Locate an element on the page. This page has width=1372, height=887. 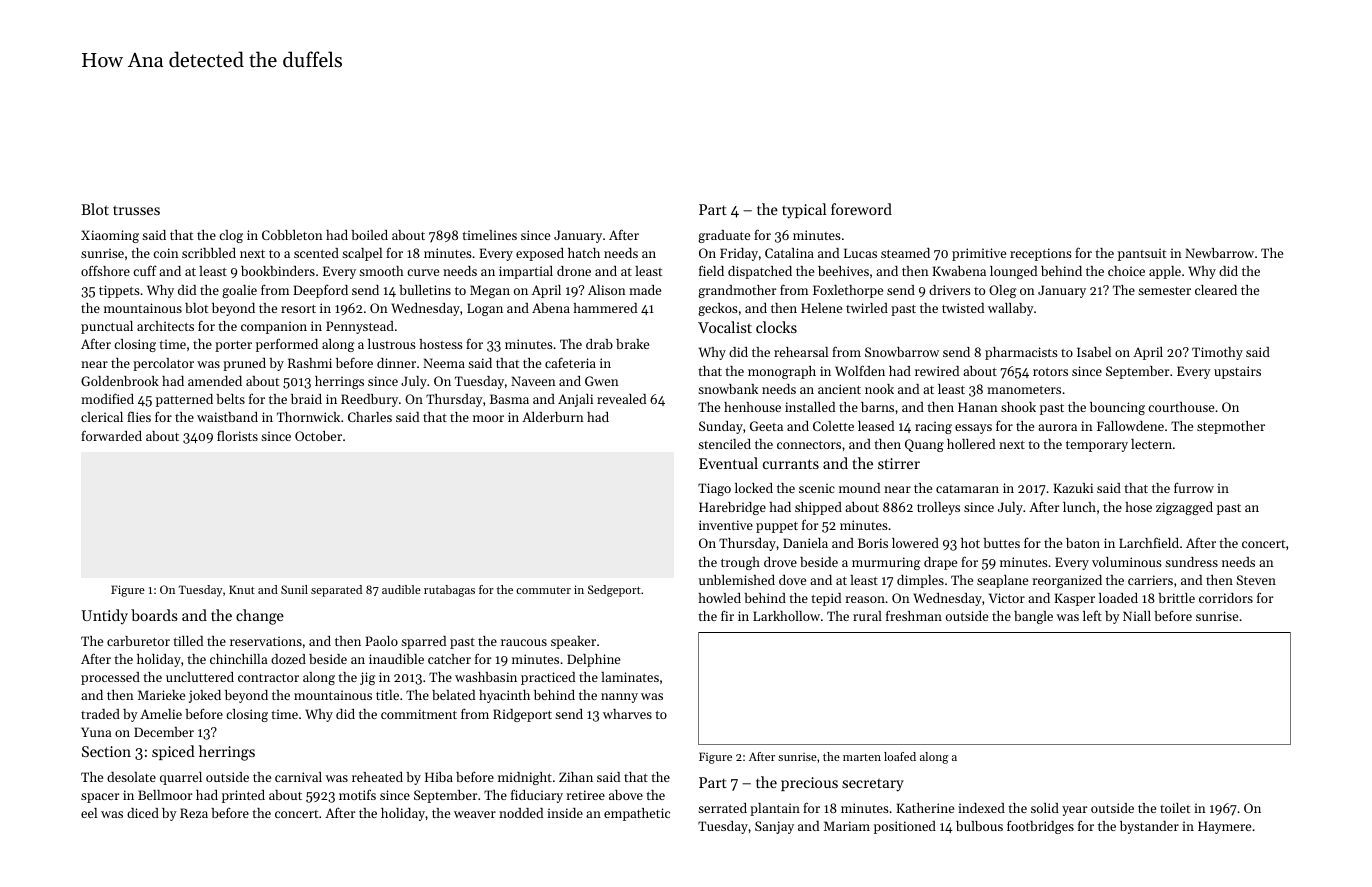
monograph is located at coordinates (782, 372).
